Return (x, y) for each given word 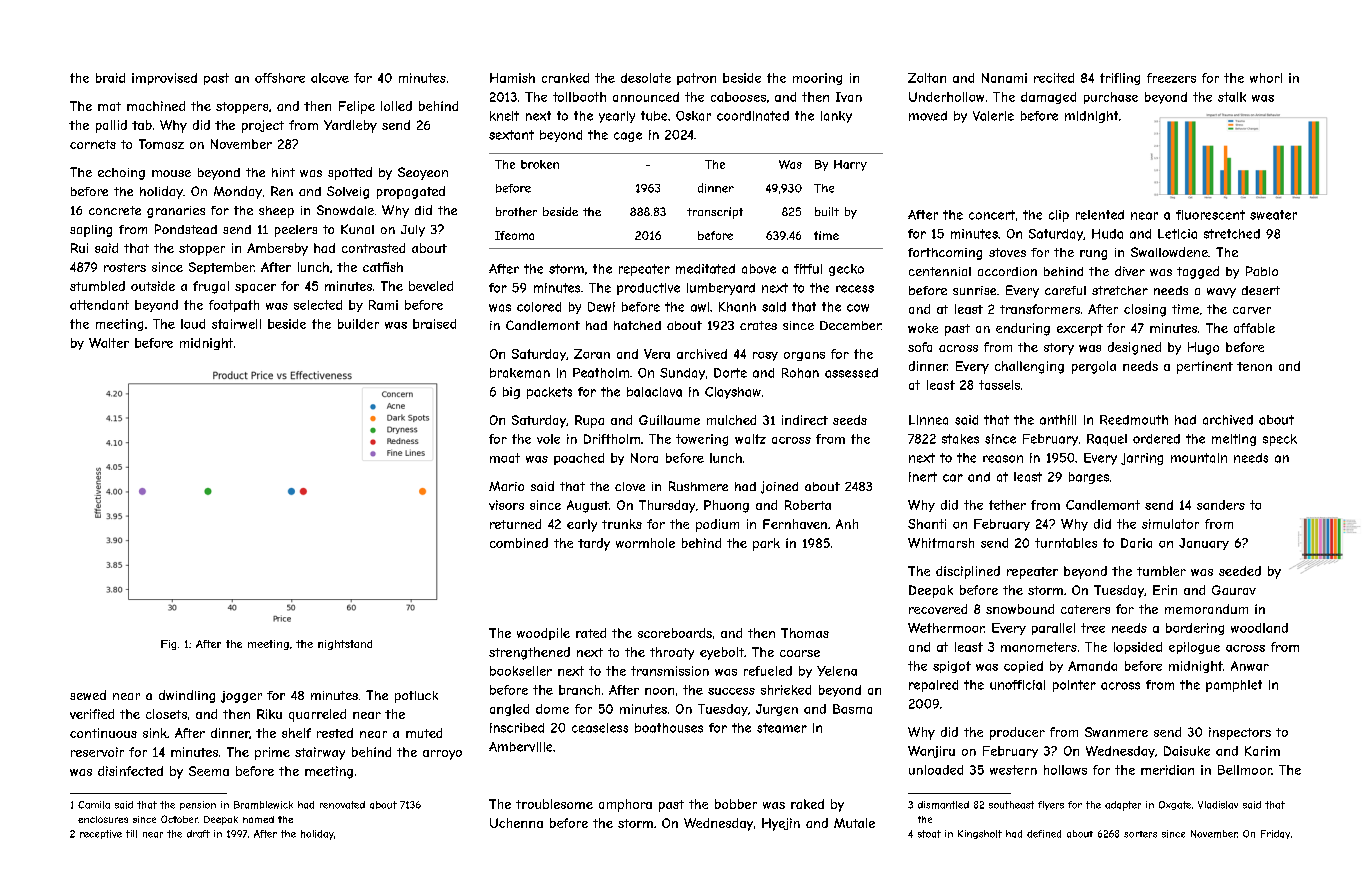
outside (153, 286)
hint (283, 172)
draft (198, 834)
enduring (1023, 329)
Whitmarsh (941, 543)
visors (506, 505)
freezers (1171, 78)
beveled (431, 286)
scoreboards (675, 633)
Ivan (849, 97)
